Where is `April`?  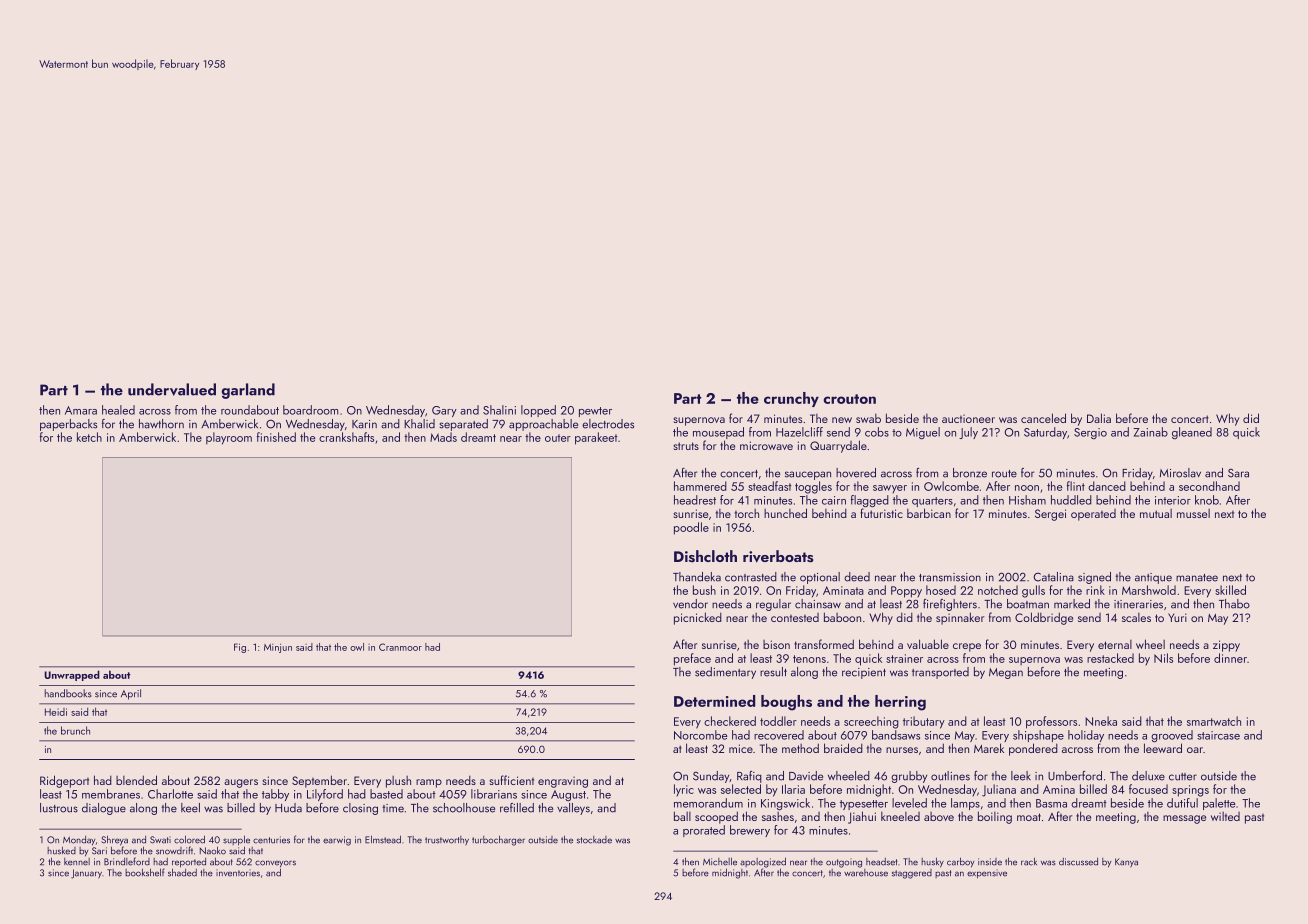 April is located at coordinates (131, 694).
